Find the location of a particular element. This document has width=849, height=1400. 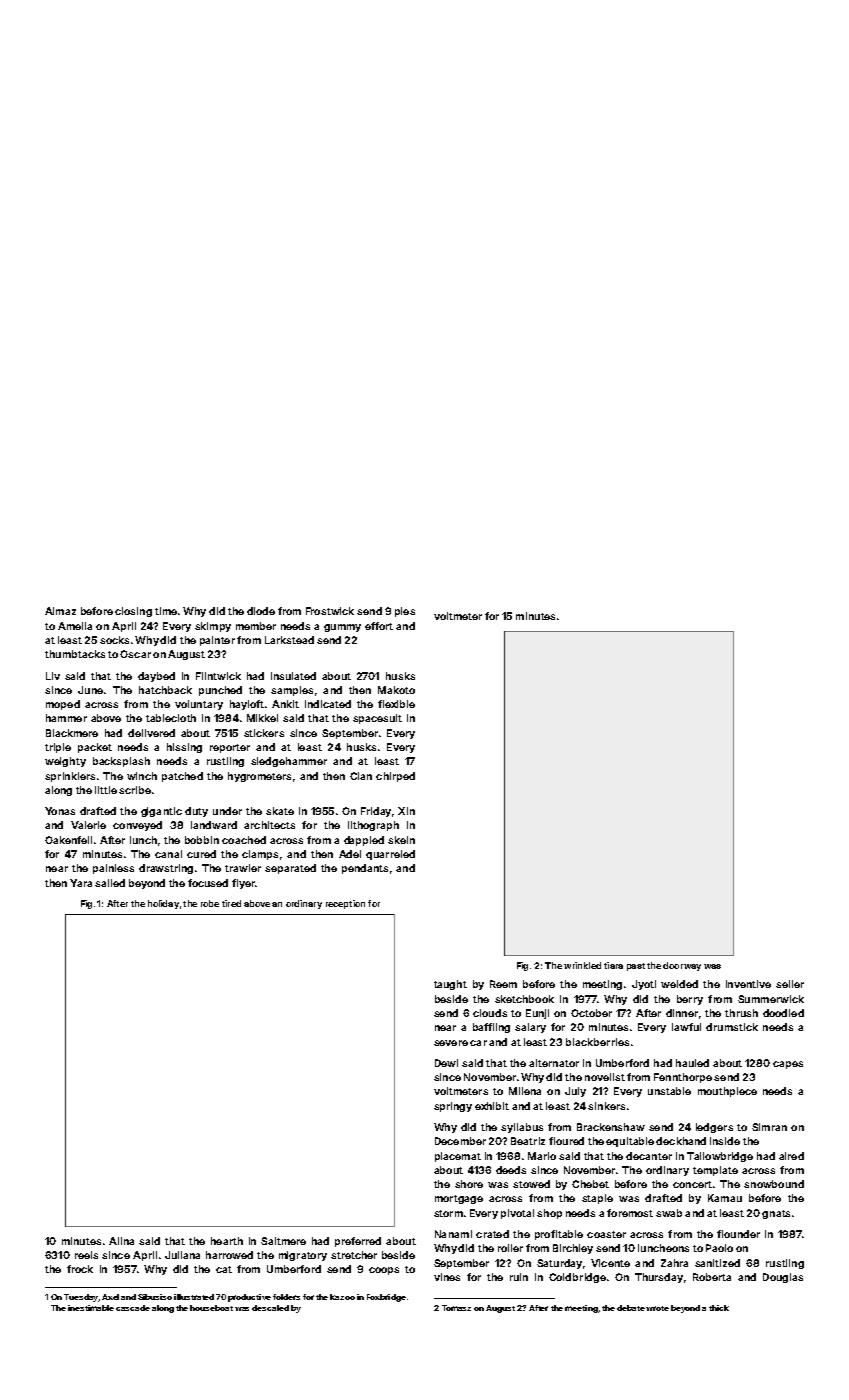

Tomasz is located at coordinates (456, 1308).
